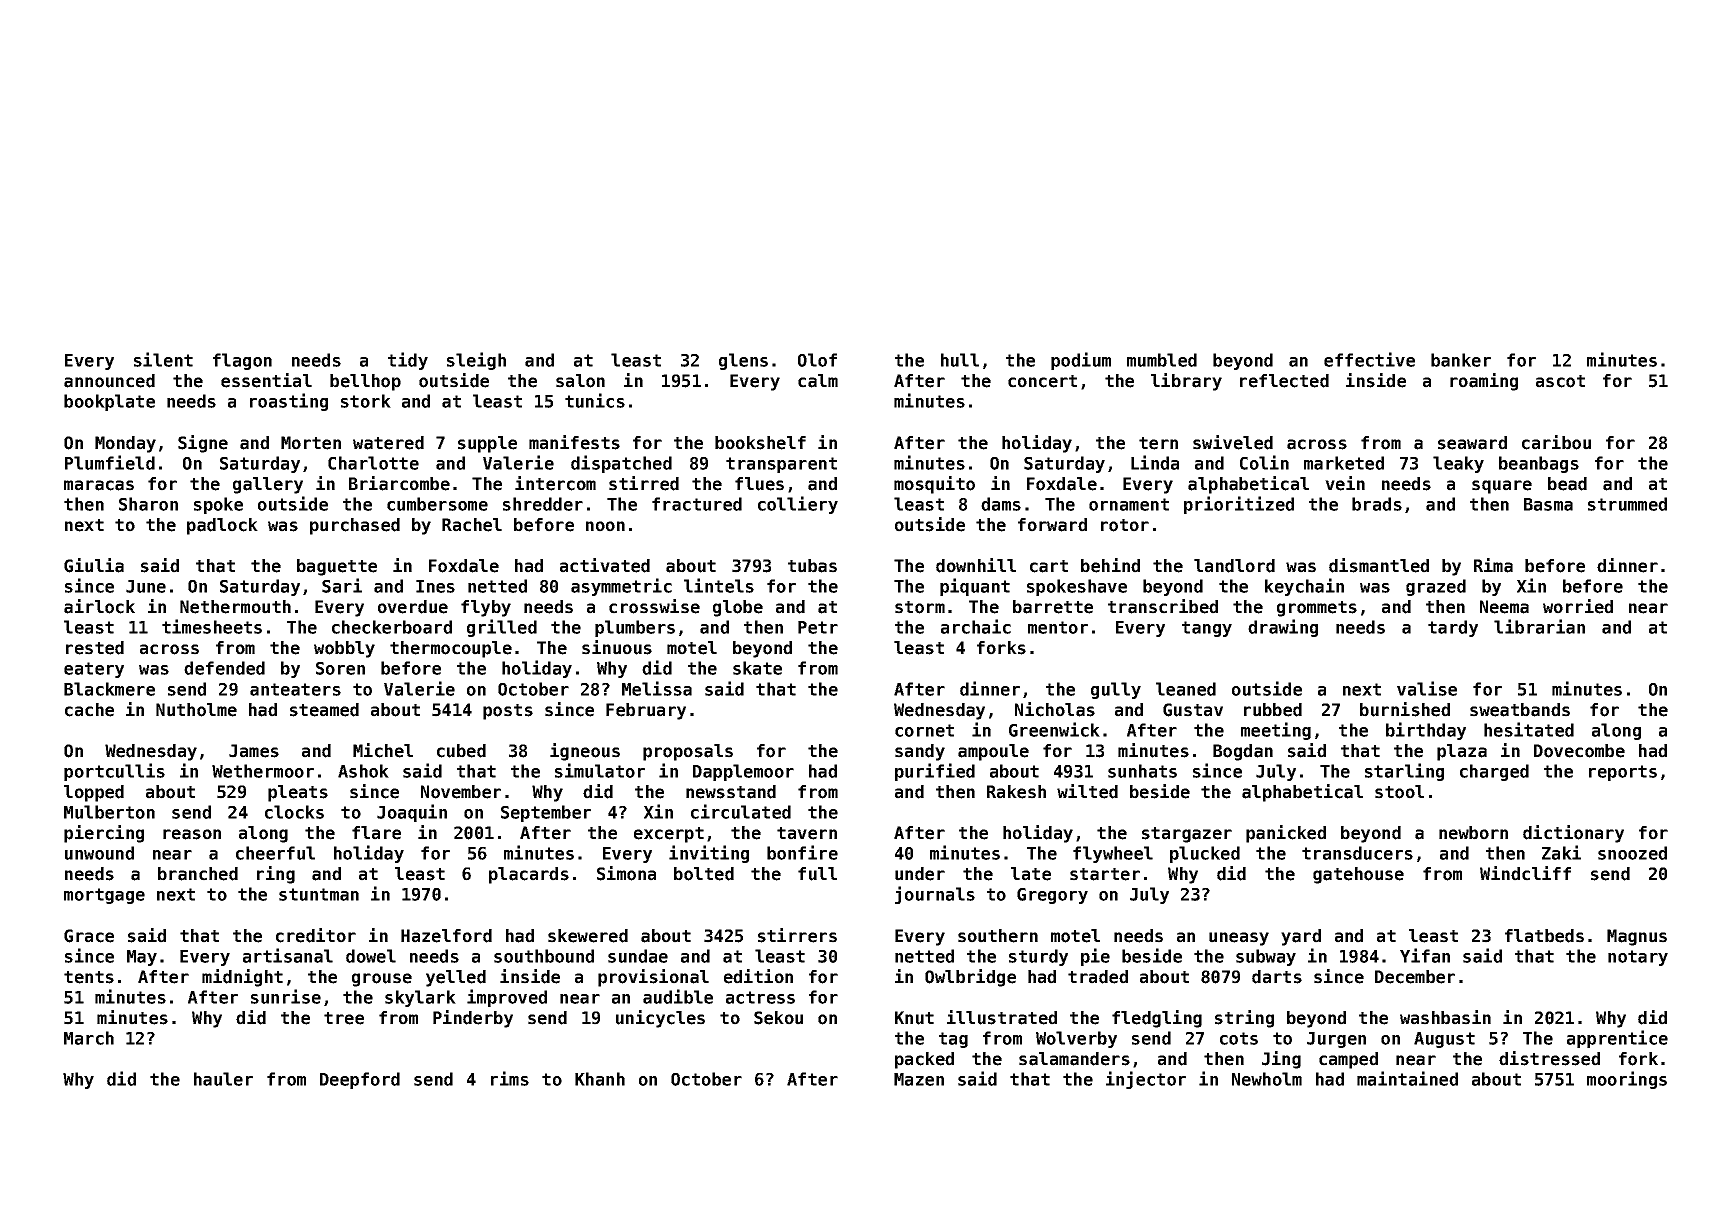 The image size is (1732, 1225). What do you see at coordinates (289, 402) in the screenshot?
I see `roasting` at bounding box center [289, 402].
